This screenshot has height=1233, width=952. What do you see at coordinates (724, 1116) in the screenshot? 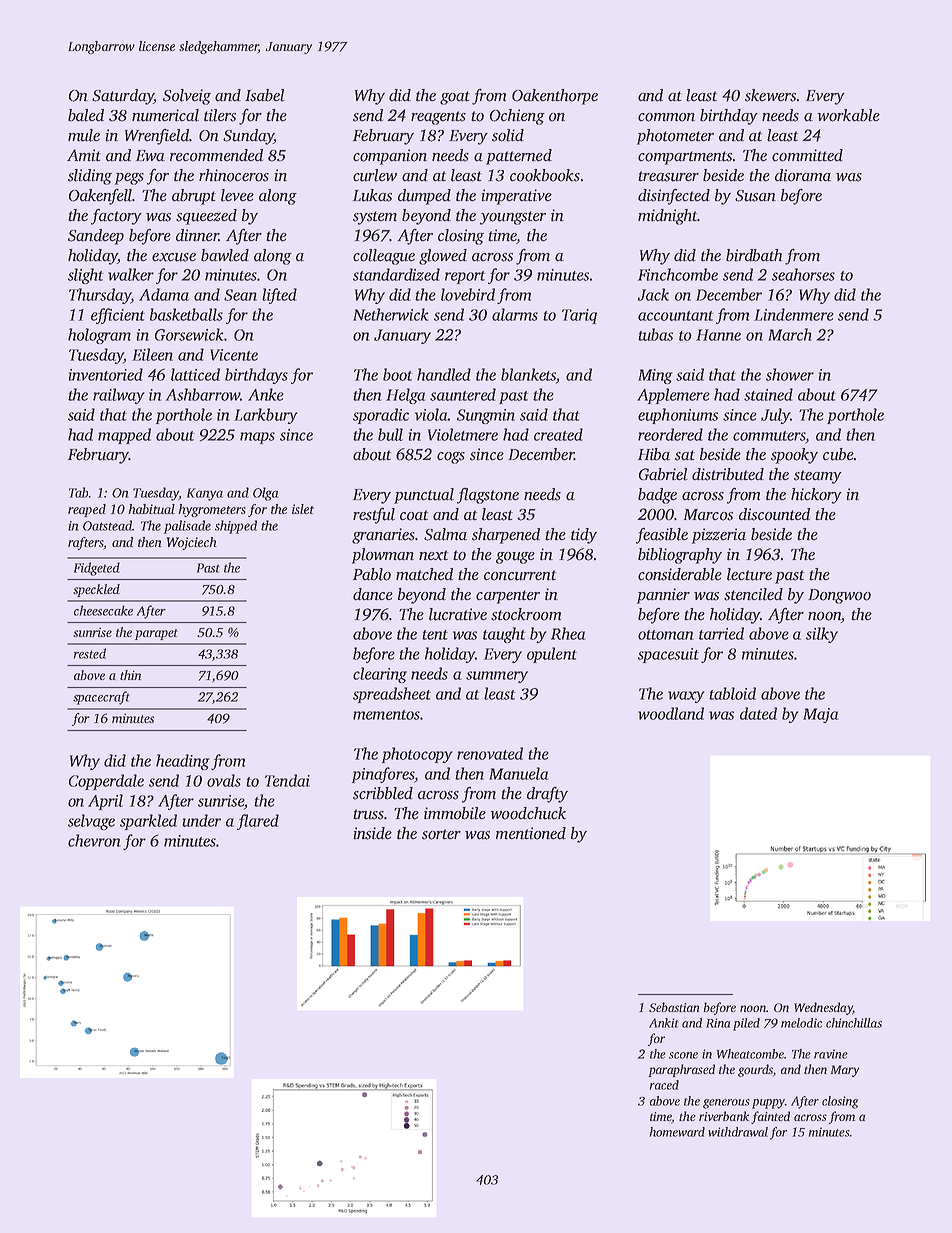
I see `riverbank` at bounding box center [724, 1116].
